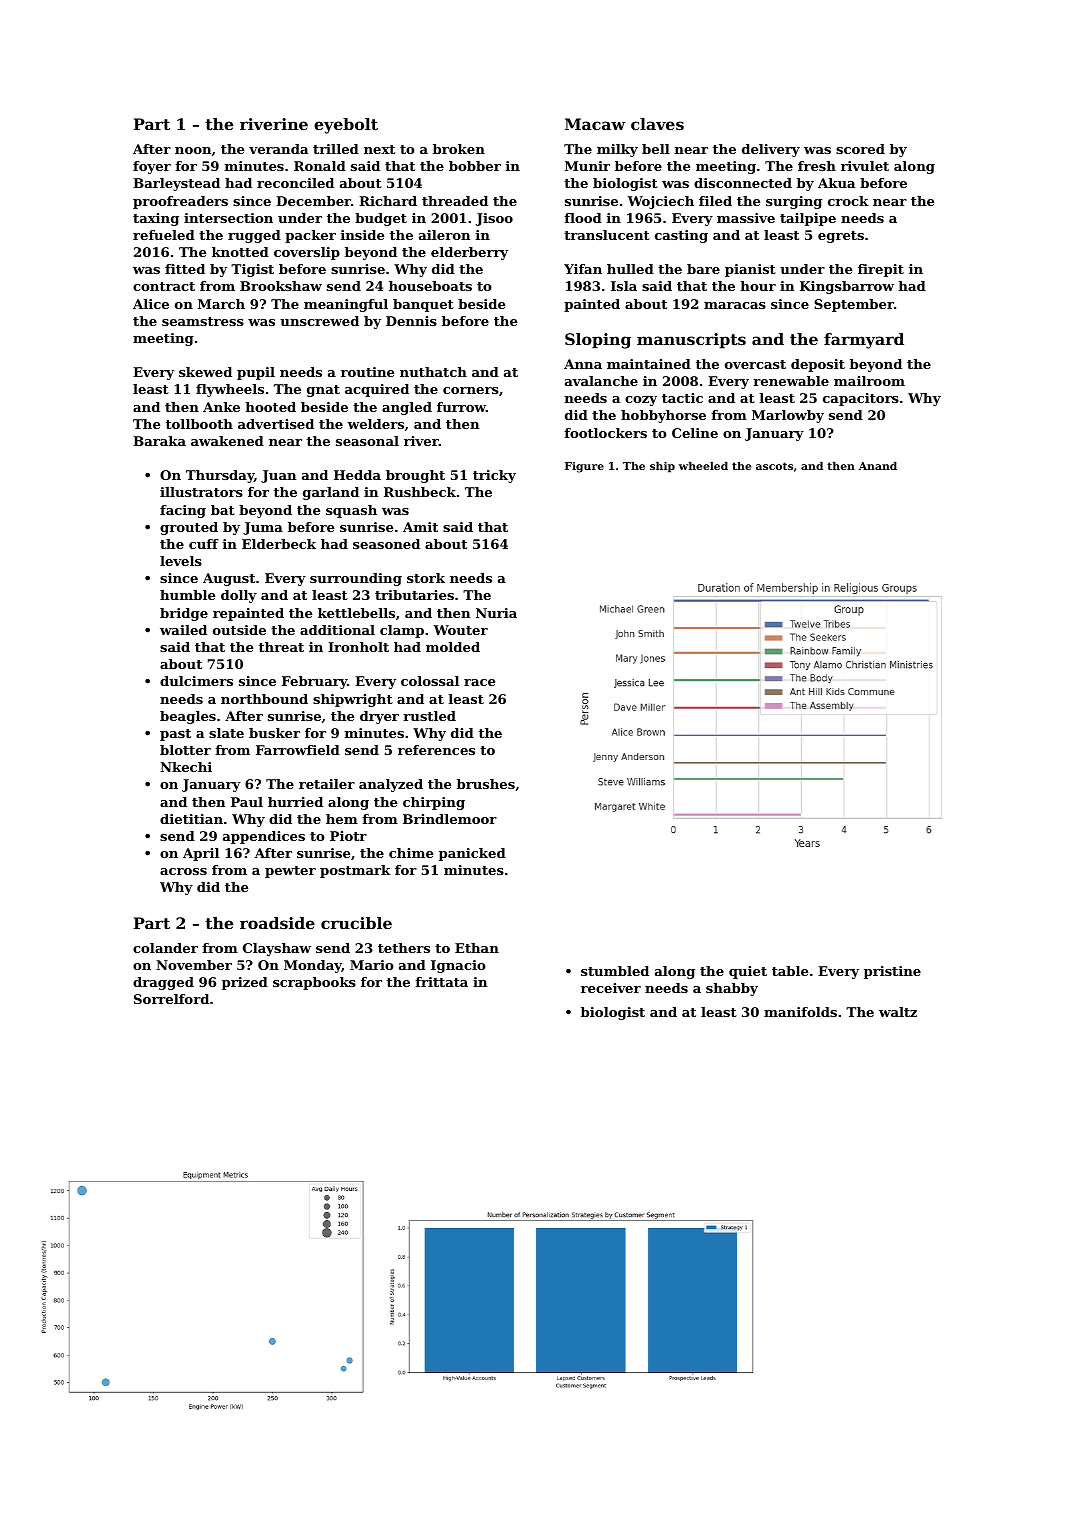 This screenshot has height=1534, width=1085. I want to click on manifolds, so click(800, 1012).
